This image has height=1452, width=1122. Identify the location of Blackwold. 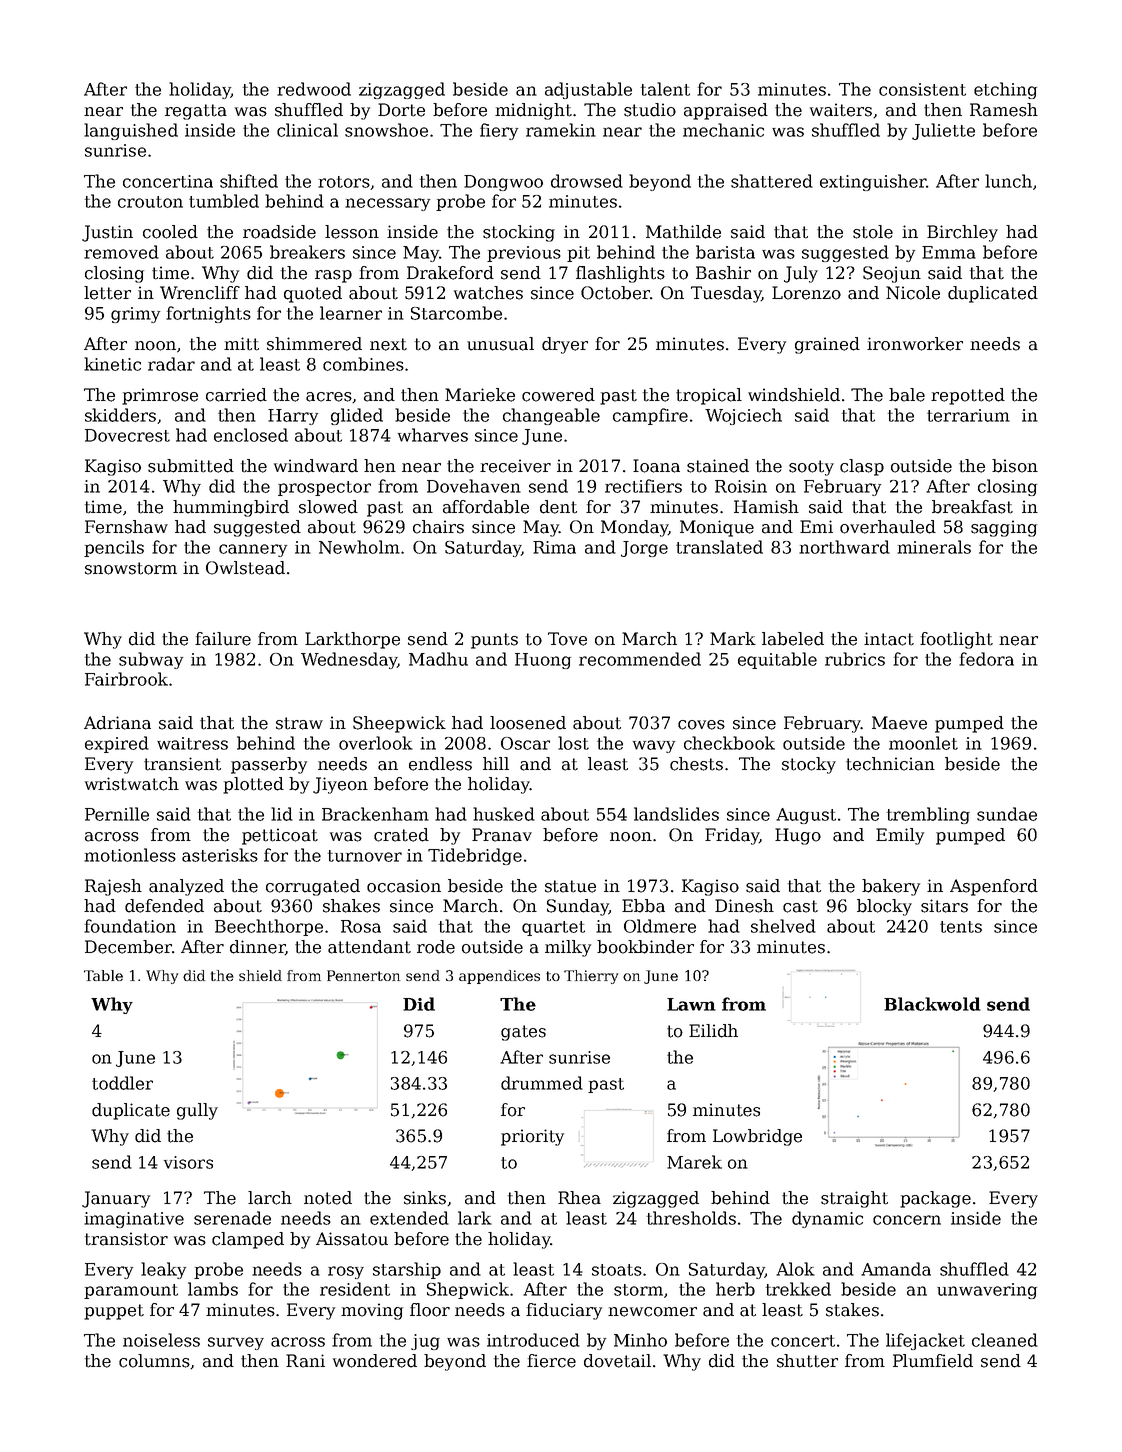
(932, 1004).
